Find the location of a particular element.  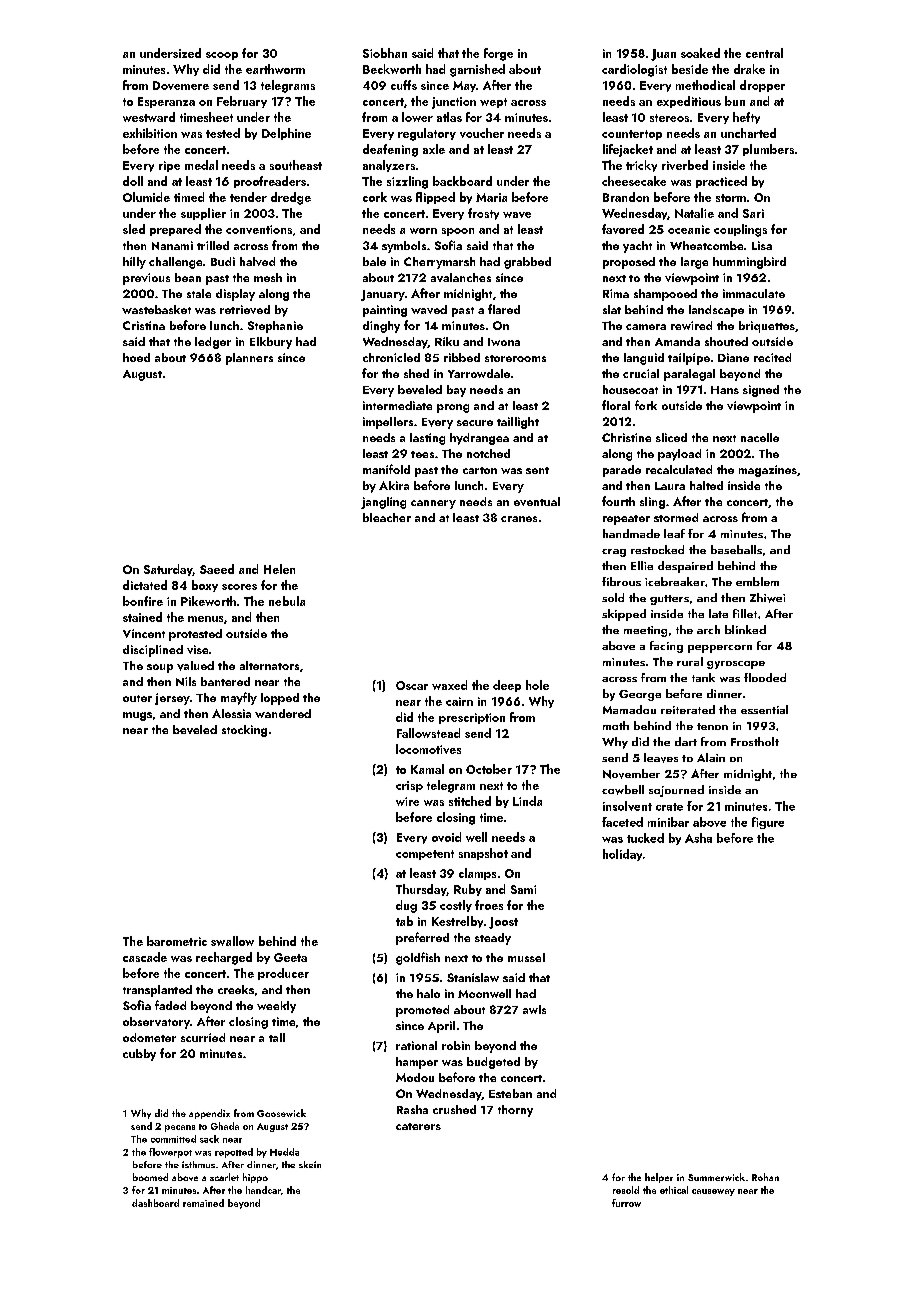

mugs is located at coordinates (137, 716).
